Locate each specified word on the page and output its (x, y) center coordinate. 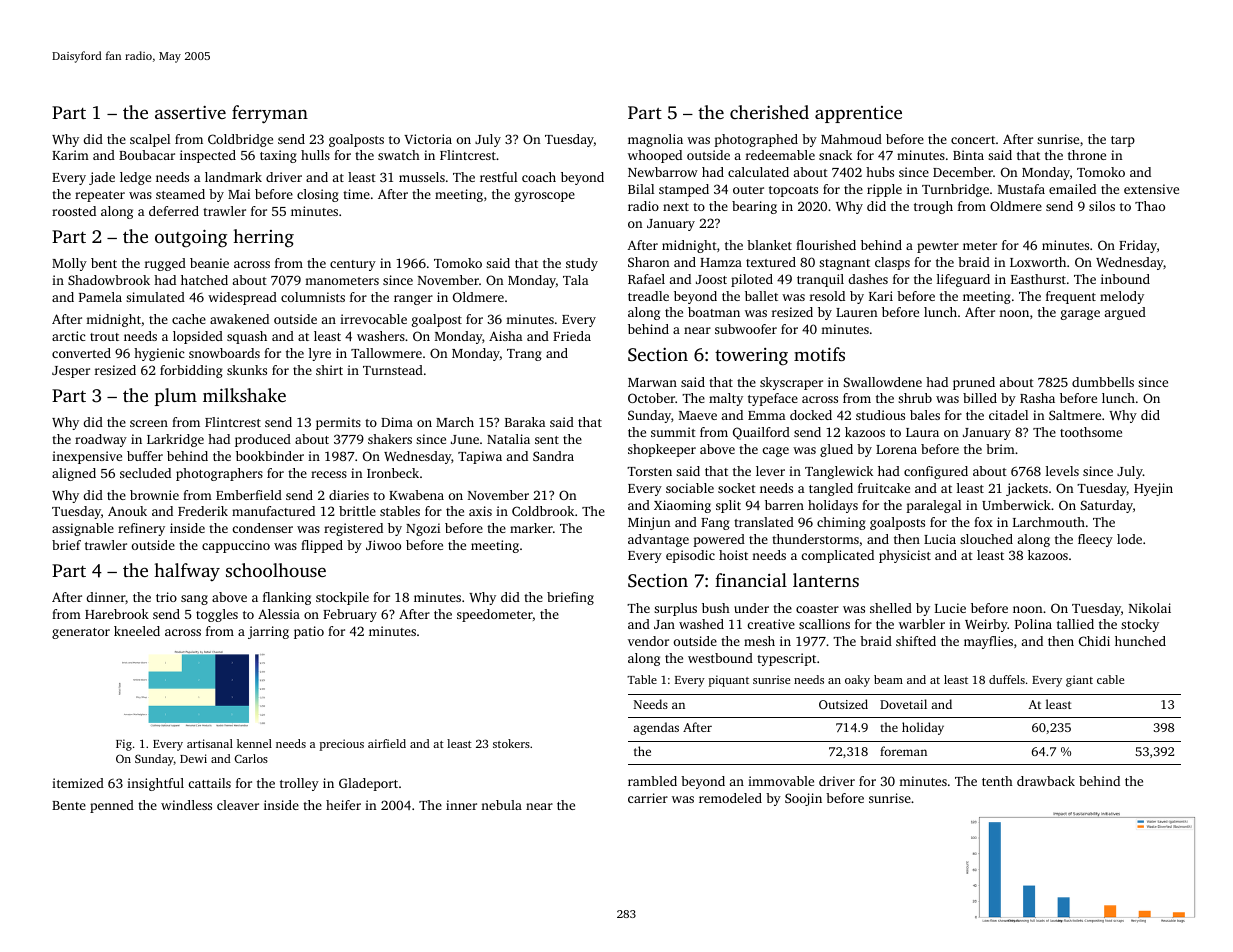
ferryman (270, 114)
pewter (938, 247)
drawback (1046, 781)
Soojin (803, 799)
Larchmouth (1049, 522)
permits (338, 423)
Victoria (428, 139)
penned (112, 806)
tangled (831, 489)
